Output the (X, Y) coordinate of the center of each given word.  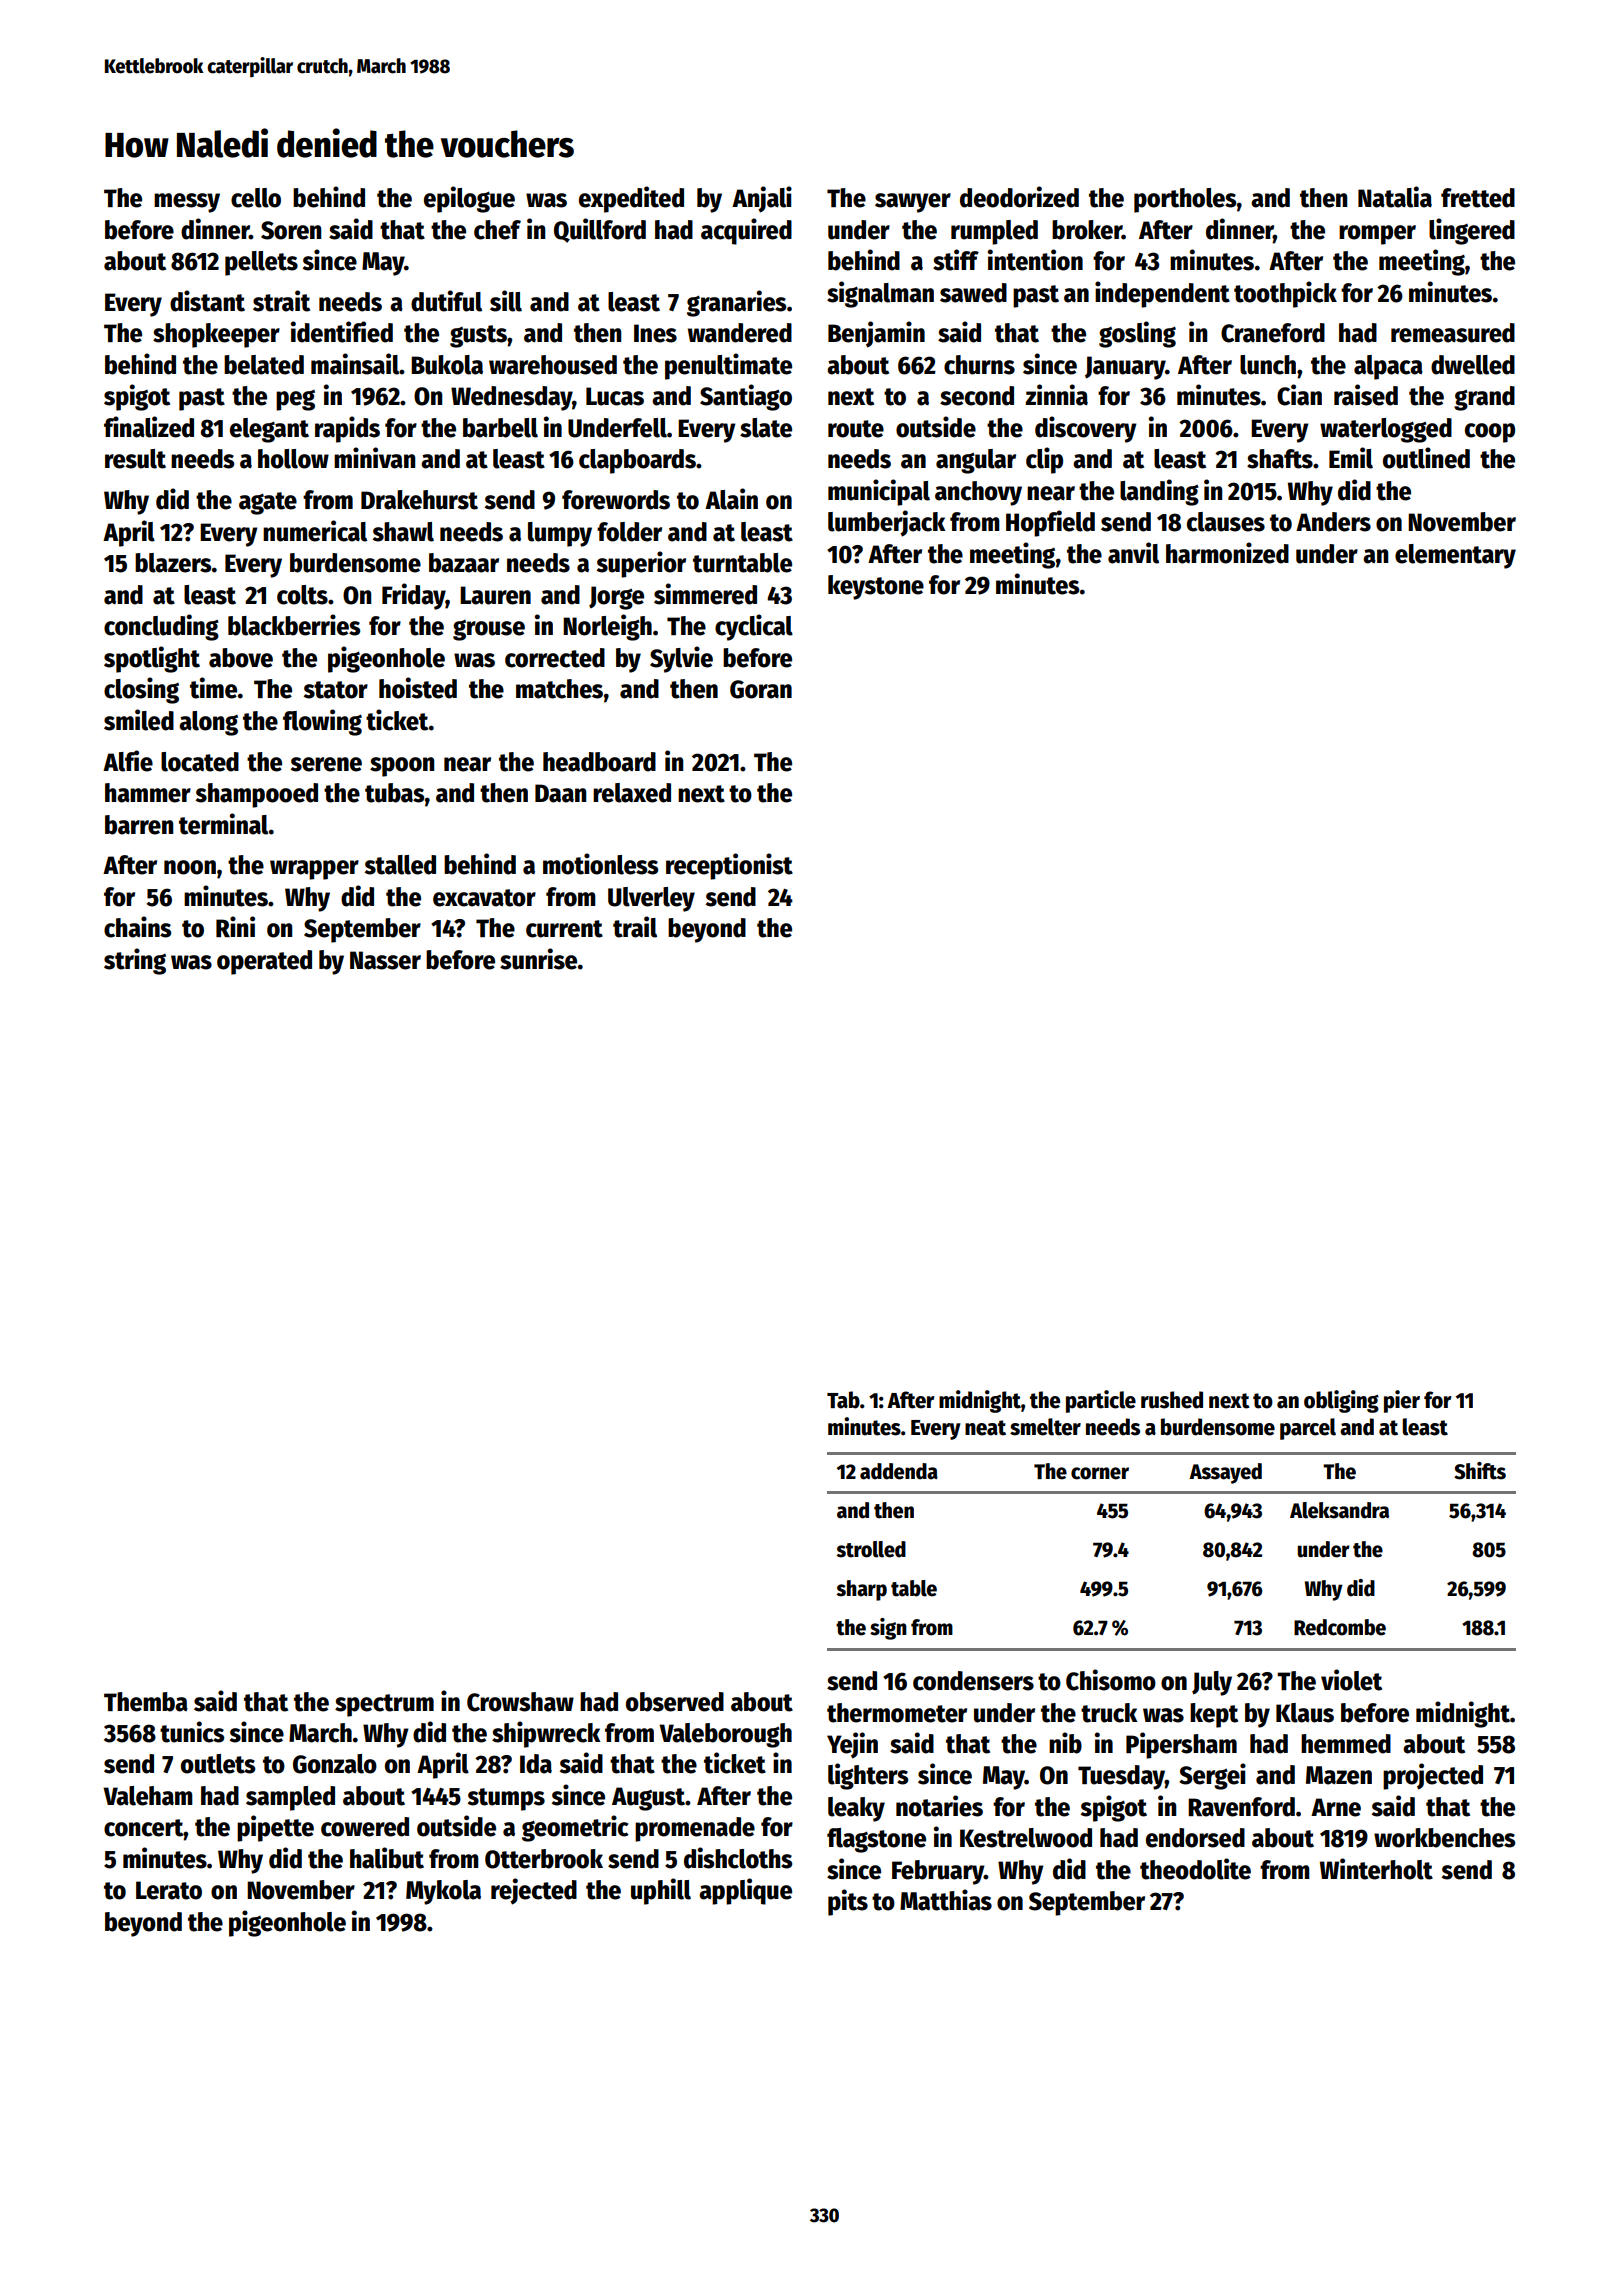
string (135, 961)
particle (1101, 1401)
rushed (1172, 1400)
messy (187, 203)
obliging (1341, 1401)
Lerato (169, 1890)
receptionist (729, 866)
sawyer (913, 203)
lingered (1472, 231)
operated (264, 962)
